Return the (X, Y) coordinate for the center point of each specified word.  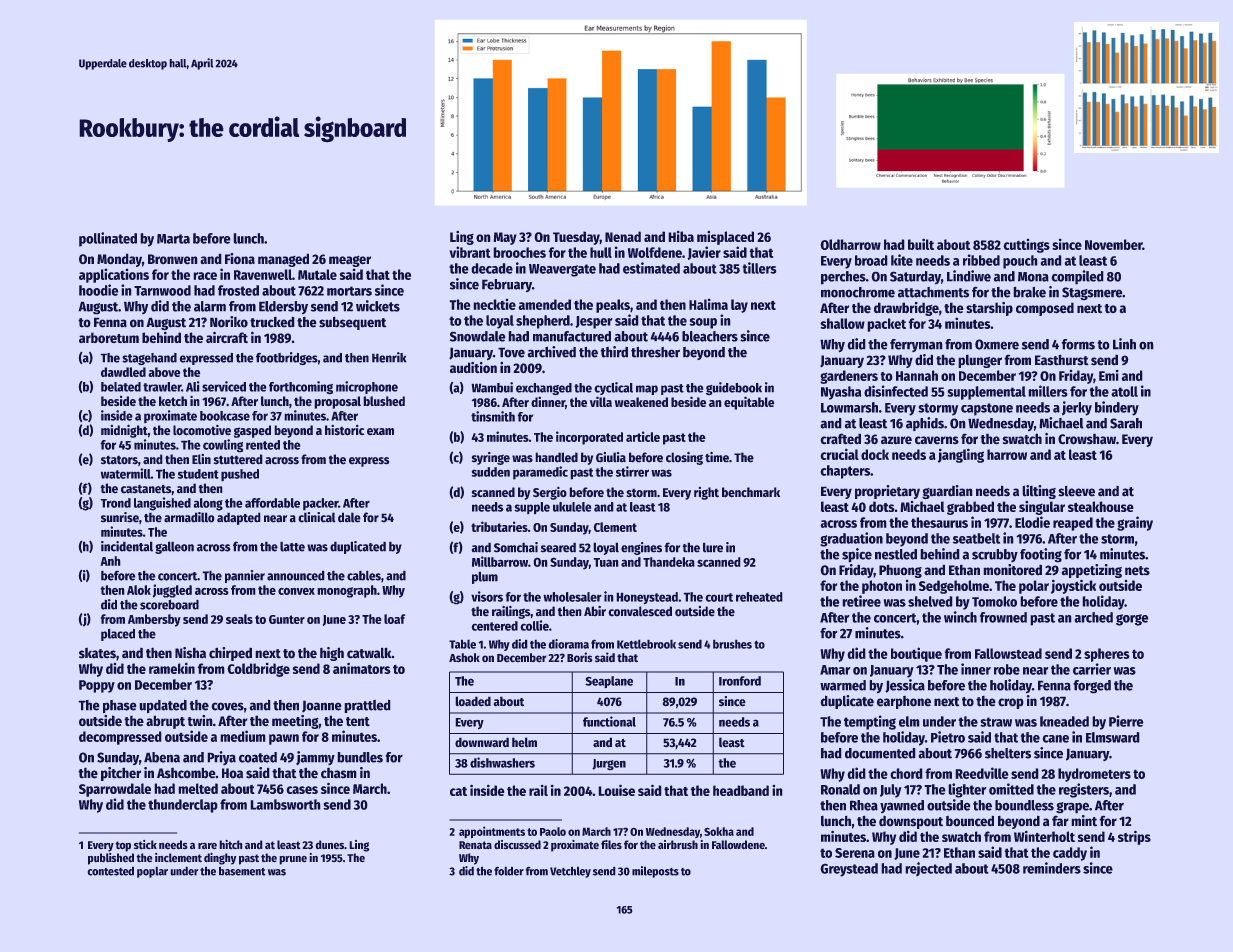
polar (1034, 587)
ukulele (572, 507)
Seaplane (609, 682)
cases (302, 790)
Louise (616, 790)
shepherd (543, 322)
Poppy (97, 686)
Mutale (317, 274)
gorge (1132, 620)
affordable (272, 503)
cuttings (1026, 246)
